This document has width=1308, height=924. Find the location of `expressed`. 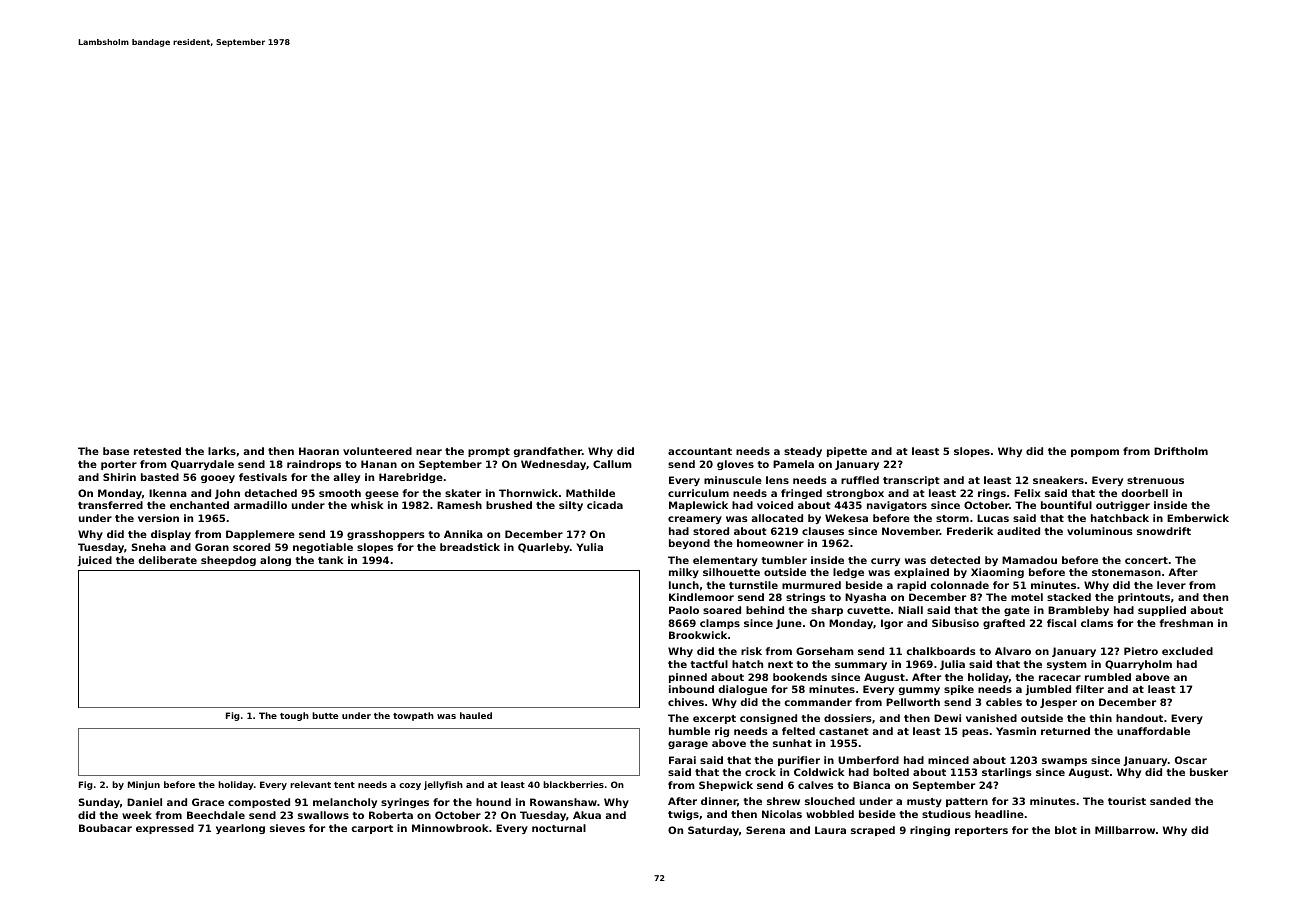

expressed is located at coordinates (165, 829).
